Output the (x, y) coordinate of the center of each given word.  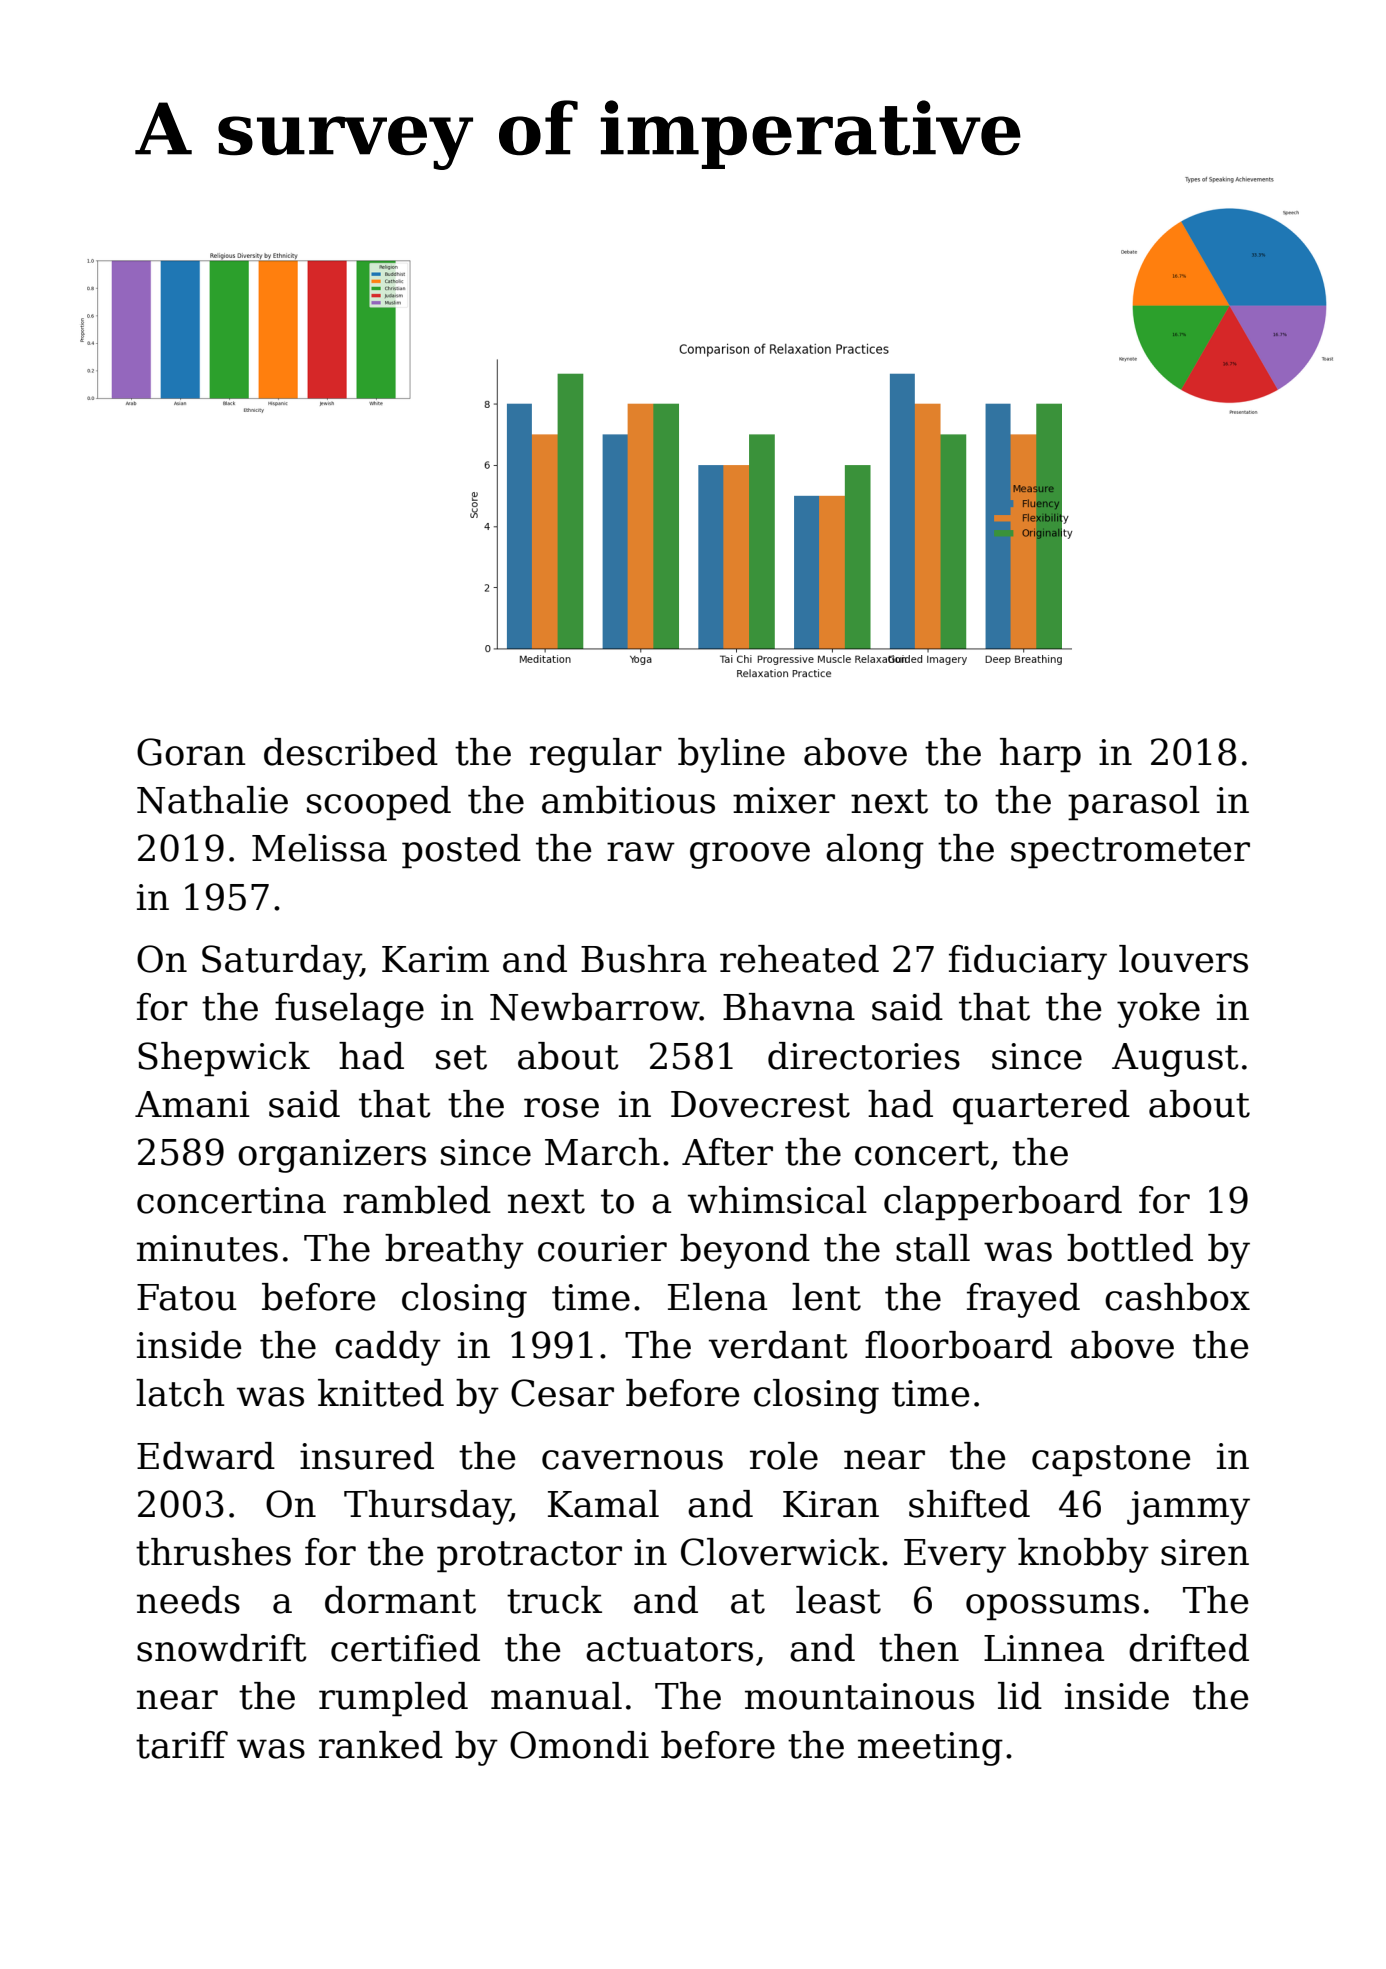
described (351, 752)
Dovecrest (760, 1104)
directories (864, 1056)
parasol (1134, 803)
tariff (182, 1745)
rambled (417, 1200)
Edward (206, 1456)
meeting (930, 1749)
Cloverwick (780, 1552)
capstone (1111, 1460)
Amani (192, 1104)
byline (731, 755)
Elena (717, 1297)
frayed (1023, 1300)
